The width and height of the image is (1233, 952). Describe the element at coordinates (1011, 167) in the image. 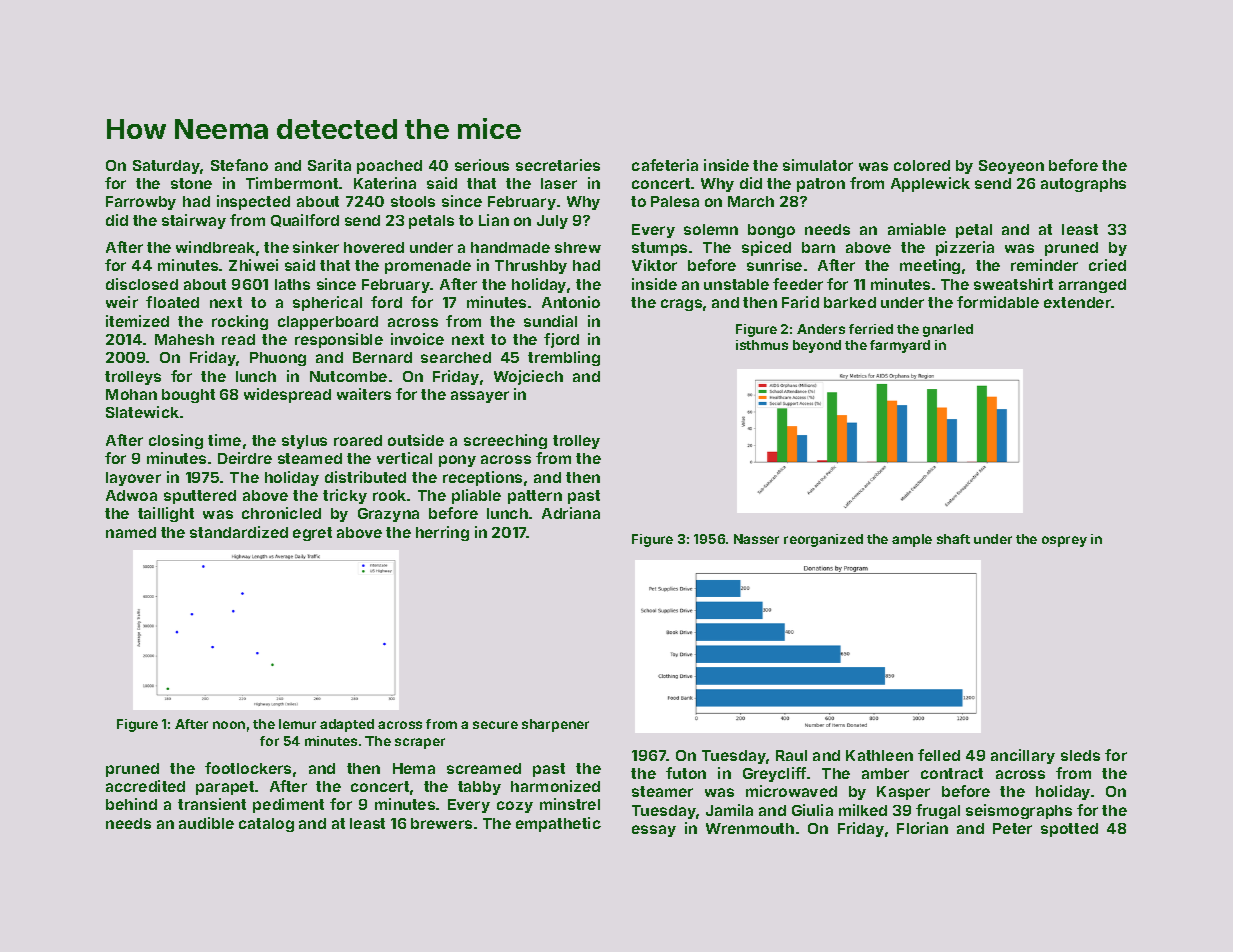

I see `Seoyeon` at that location.
